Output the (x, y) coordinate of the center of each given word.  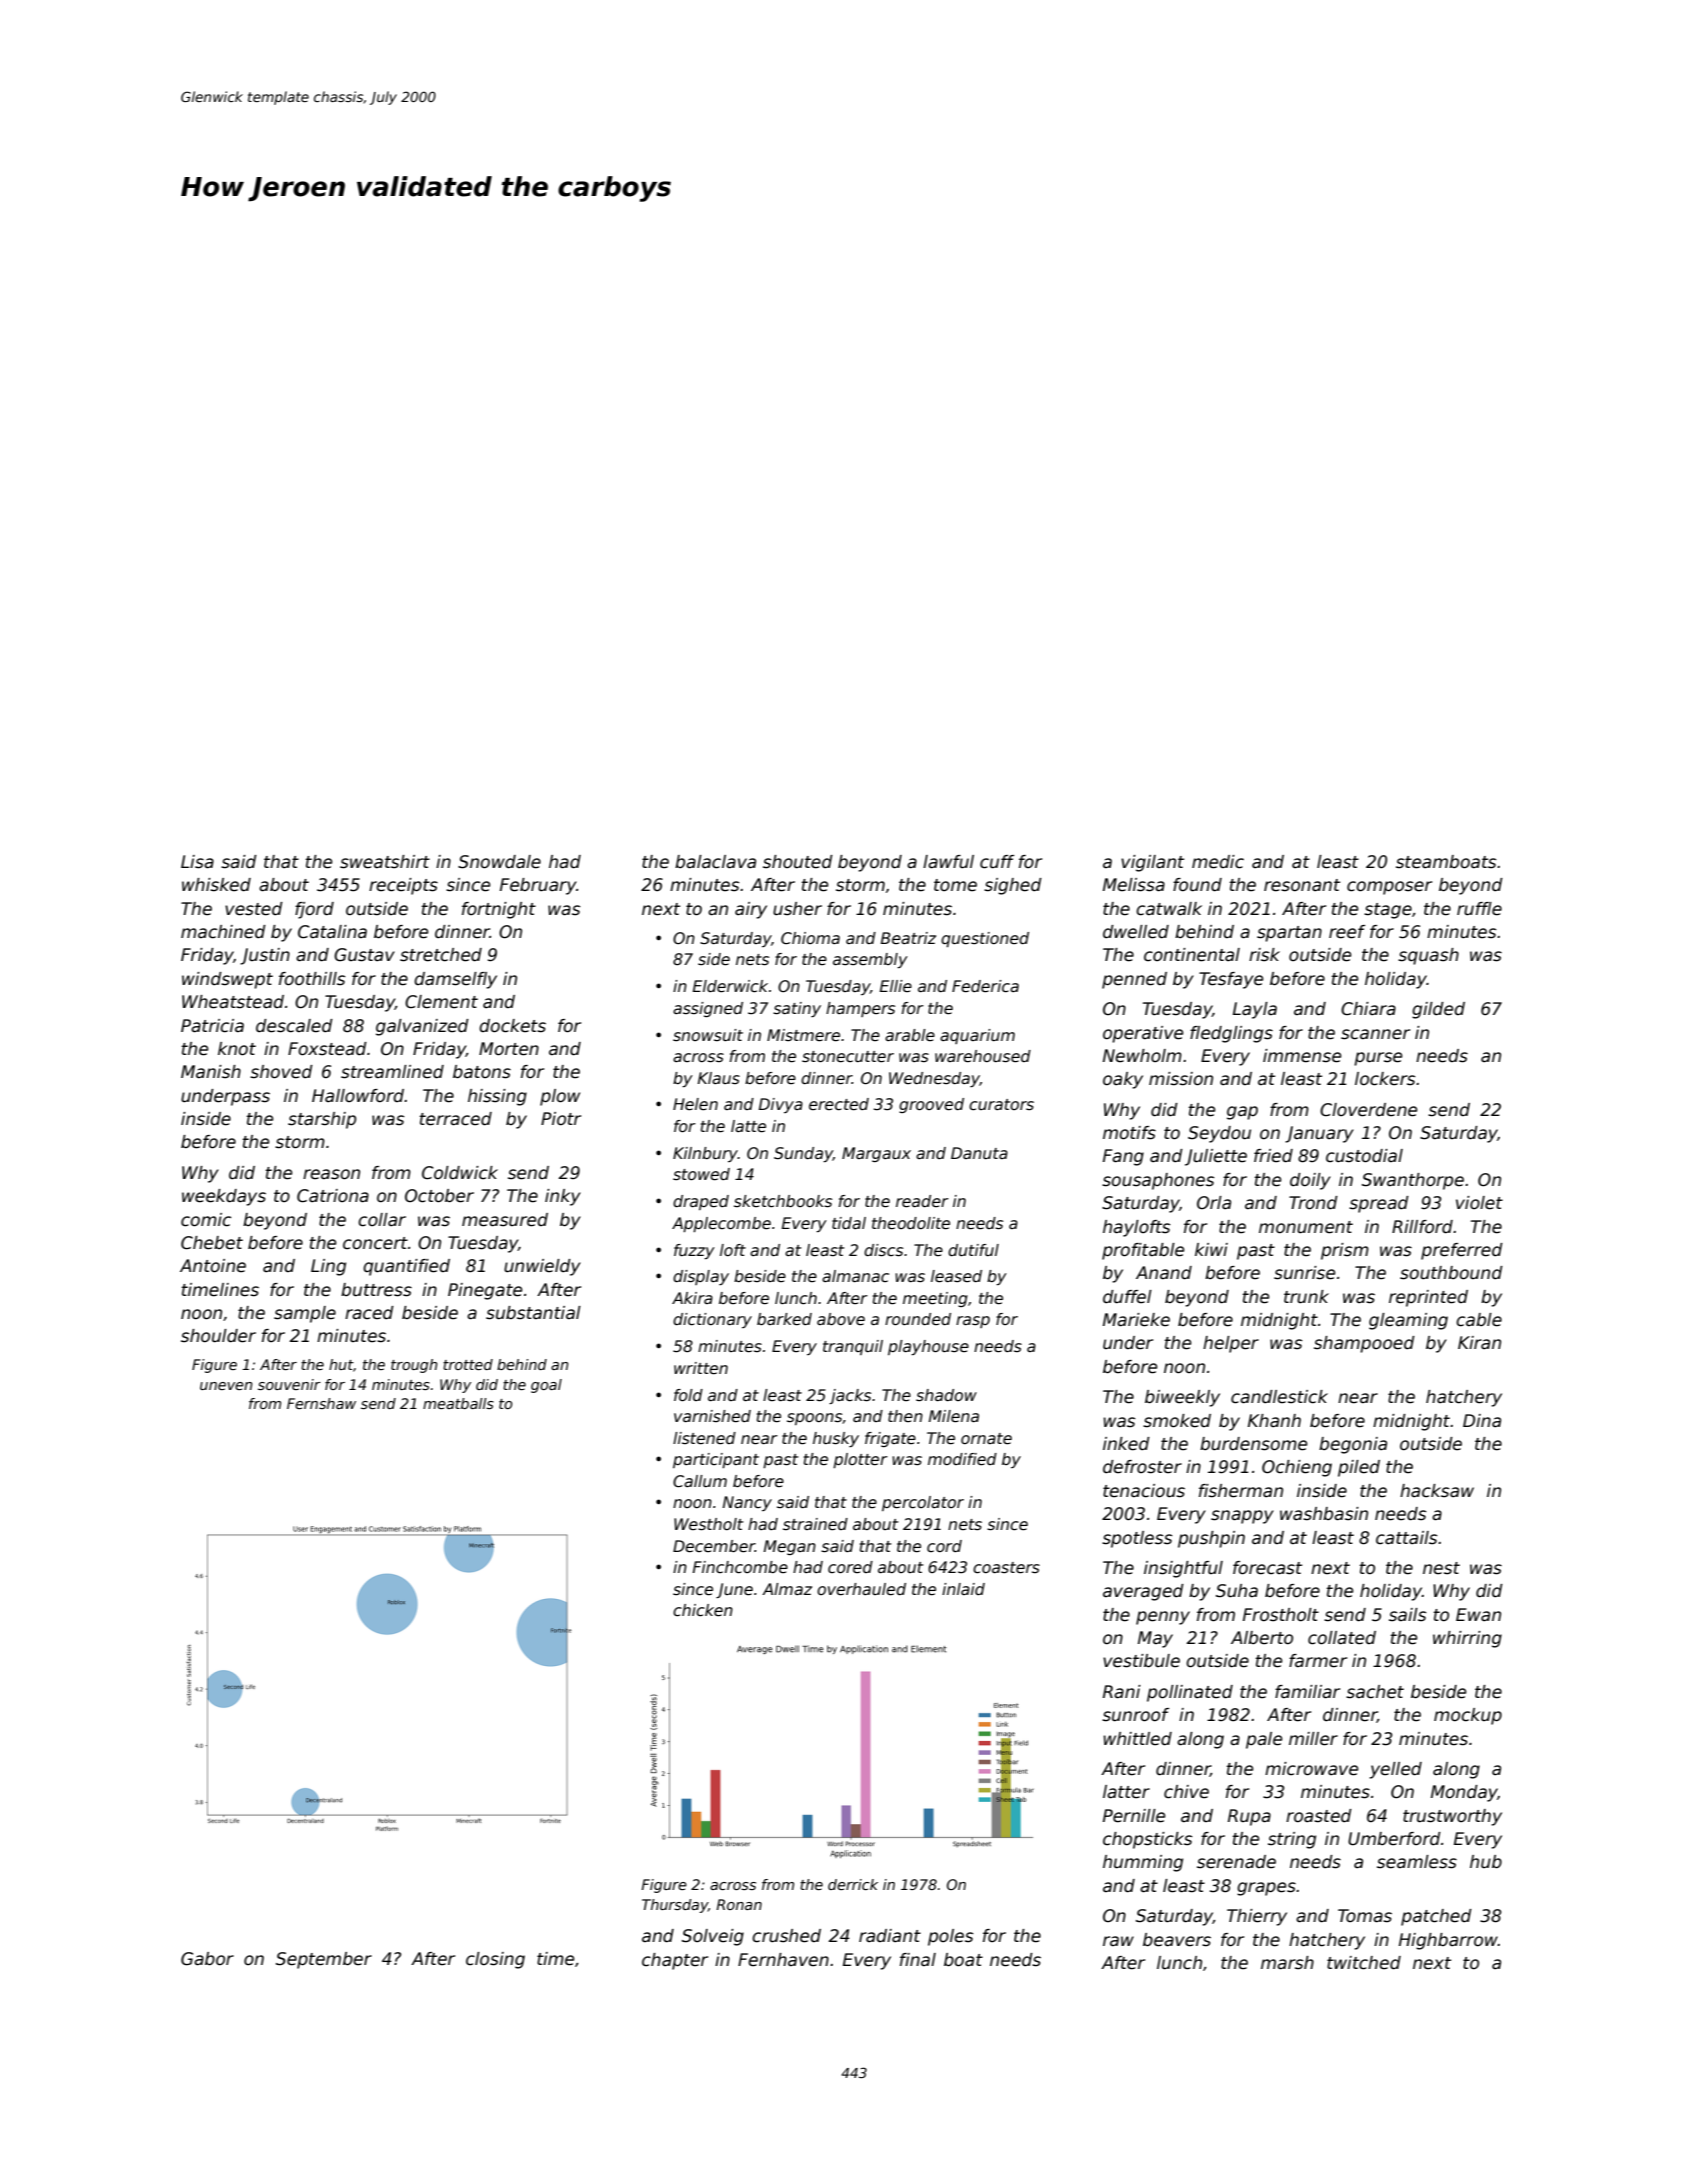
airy (751, 910)
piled (1359, 1468)
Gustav (364, 955)
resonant (1302, 885)
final (918, 1960)
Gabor (207, 1959)
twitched (1364, 1963)
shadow (946, 1395)
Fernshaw (321, 1403)
